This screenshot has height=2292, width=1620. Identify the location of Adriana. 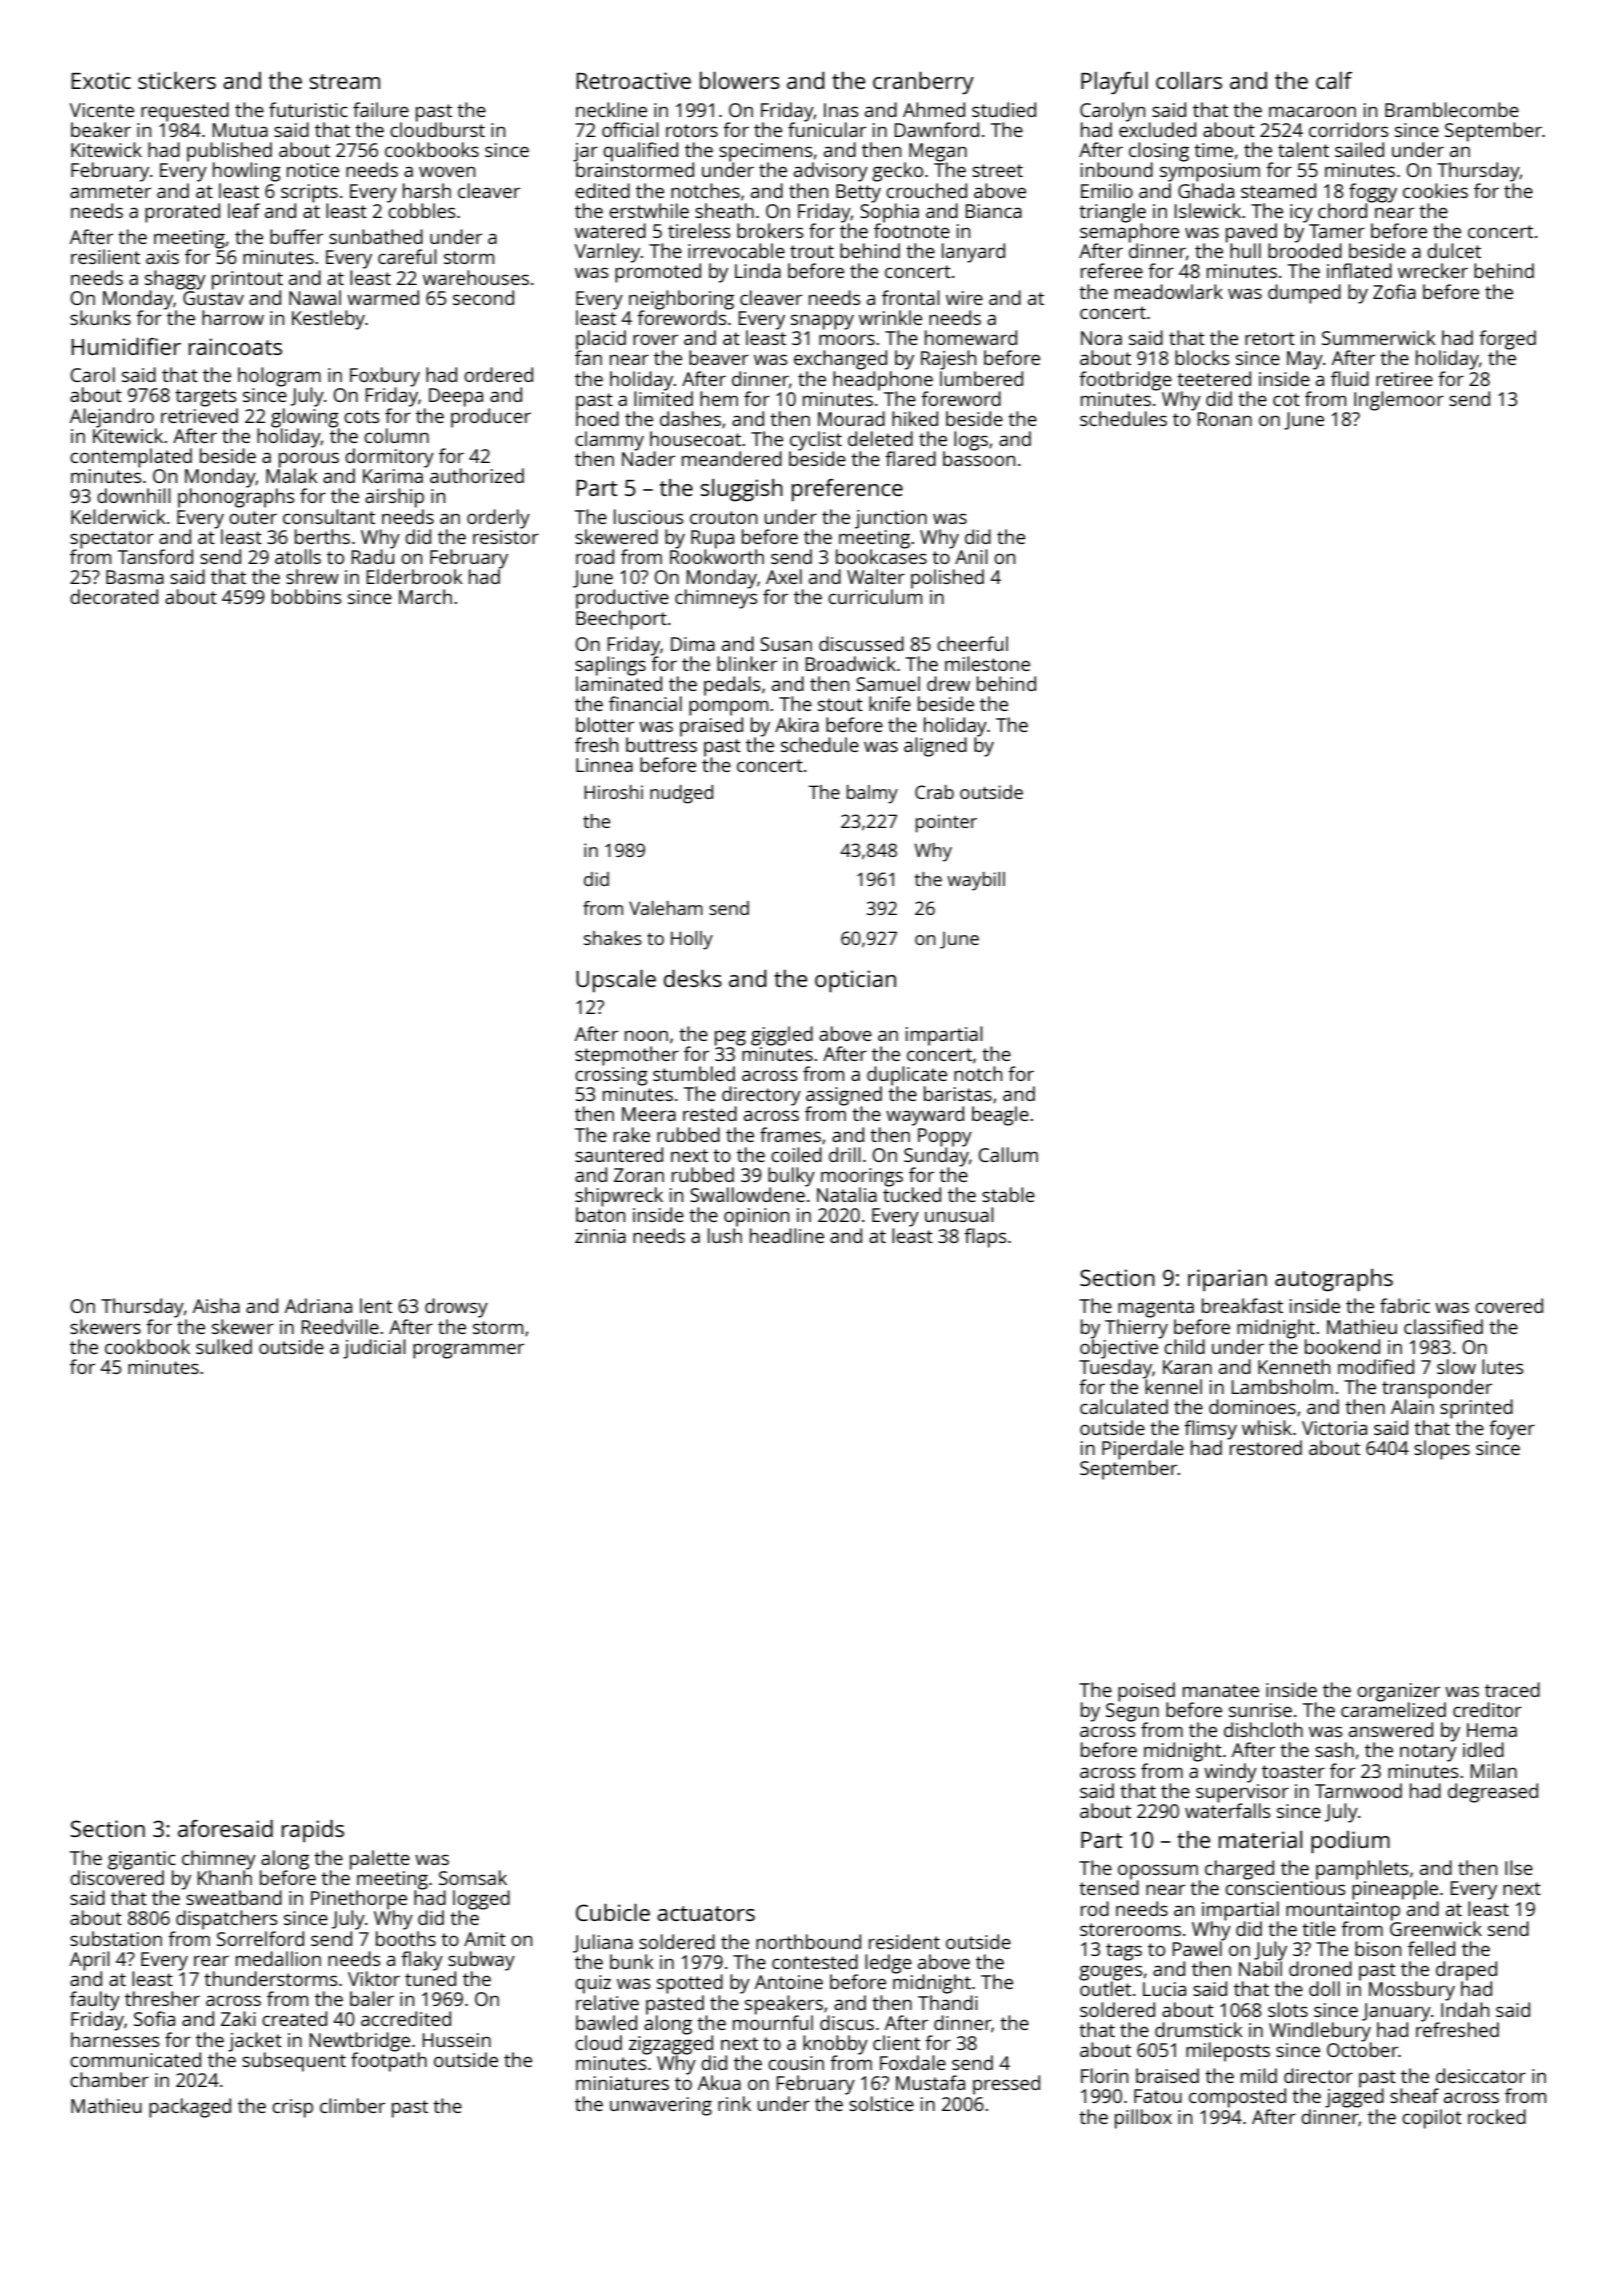
(318, 1305).
